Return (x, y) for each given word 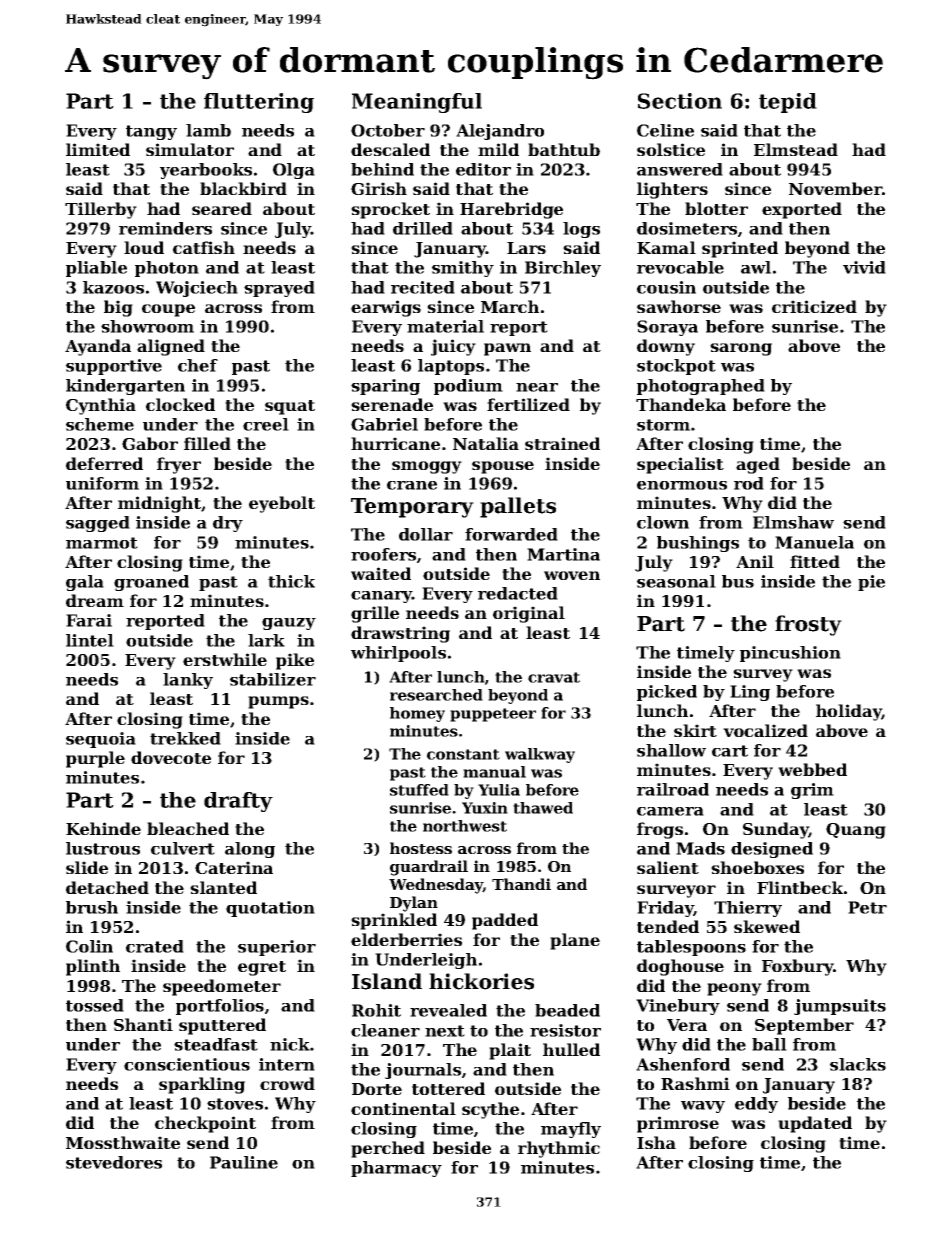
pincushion (790, 654)
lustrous (103, 848)
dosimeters (687, 228)
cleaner (385, 1030)
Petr (867, 907)
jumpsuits (840, 1007)
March (510, 306)
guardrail (429, 868)
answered (680, 169)
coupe (168, 310)
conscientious (187, 1064)
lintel (90, 640)
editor (483, 169)
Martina (563, 554)
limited (98, 149)
